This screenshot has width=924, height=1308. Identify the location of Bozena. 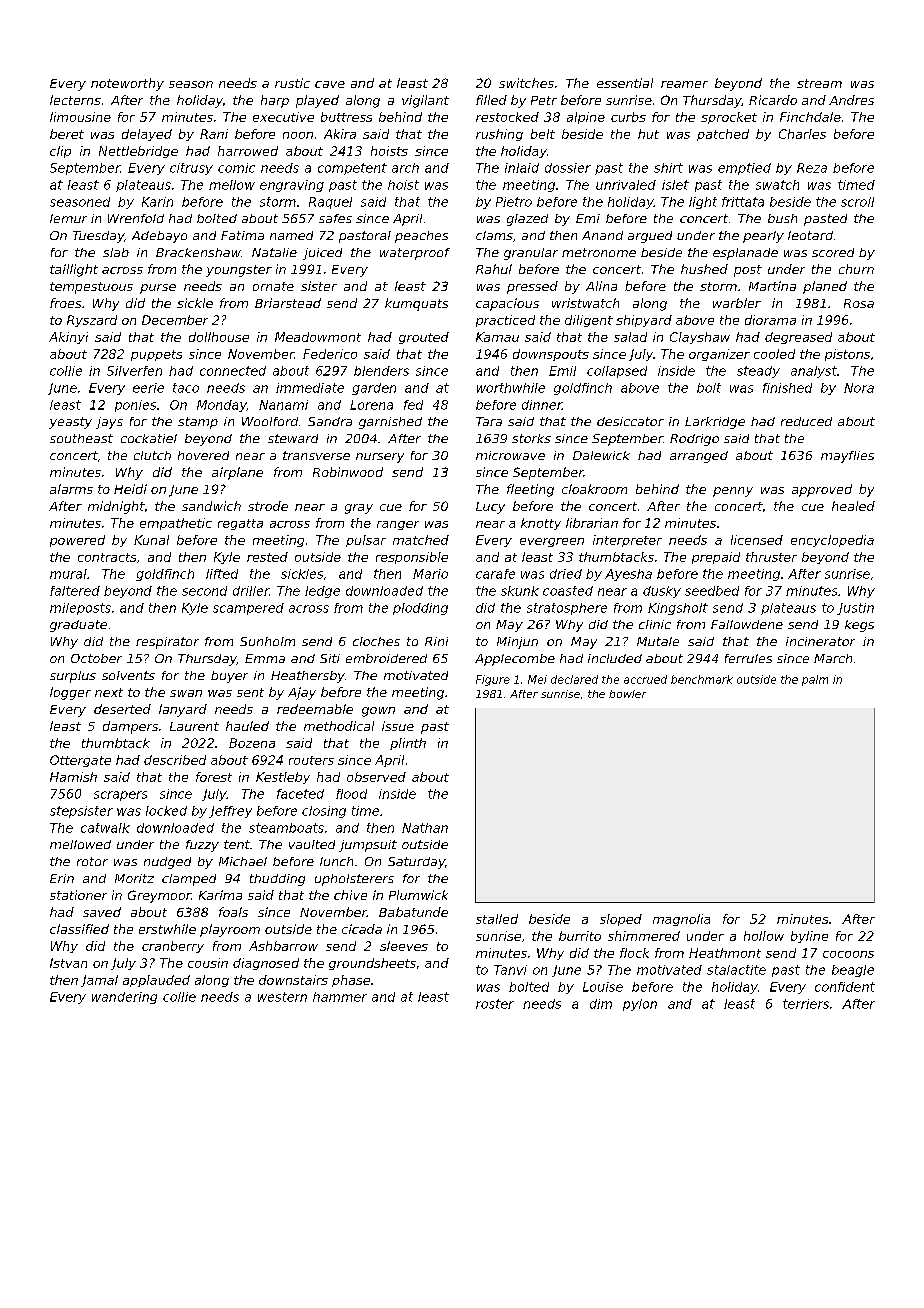
(252, 743).
